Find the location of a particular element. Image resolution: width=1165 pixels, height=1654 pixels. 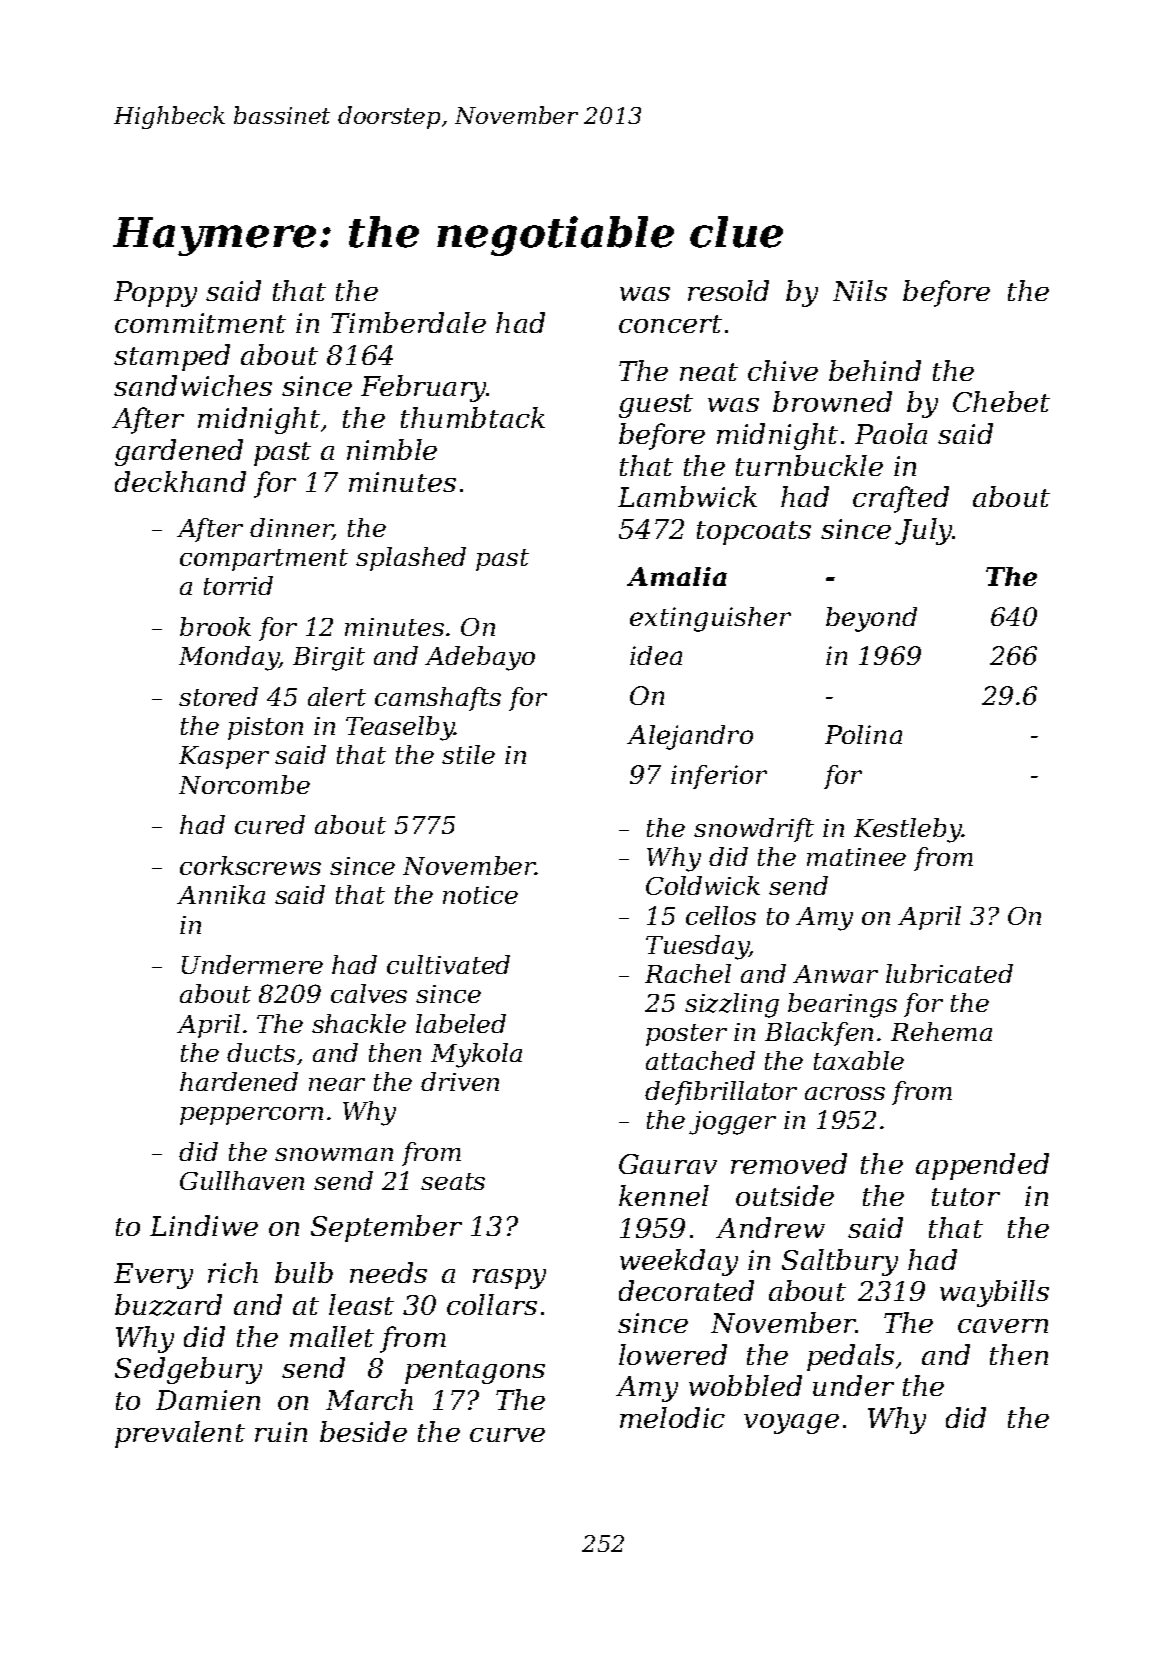

Lambwick is located at coordinates (687, 496).
